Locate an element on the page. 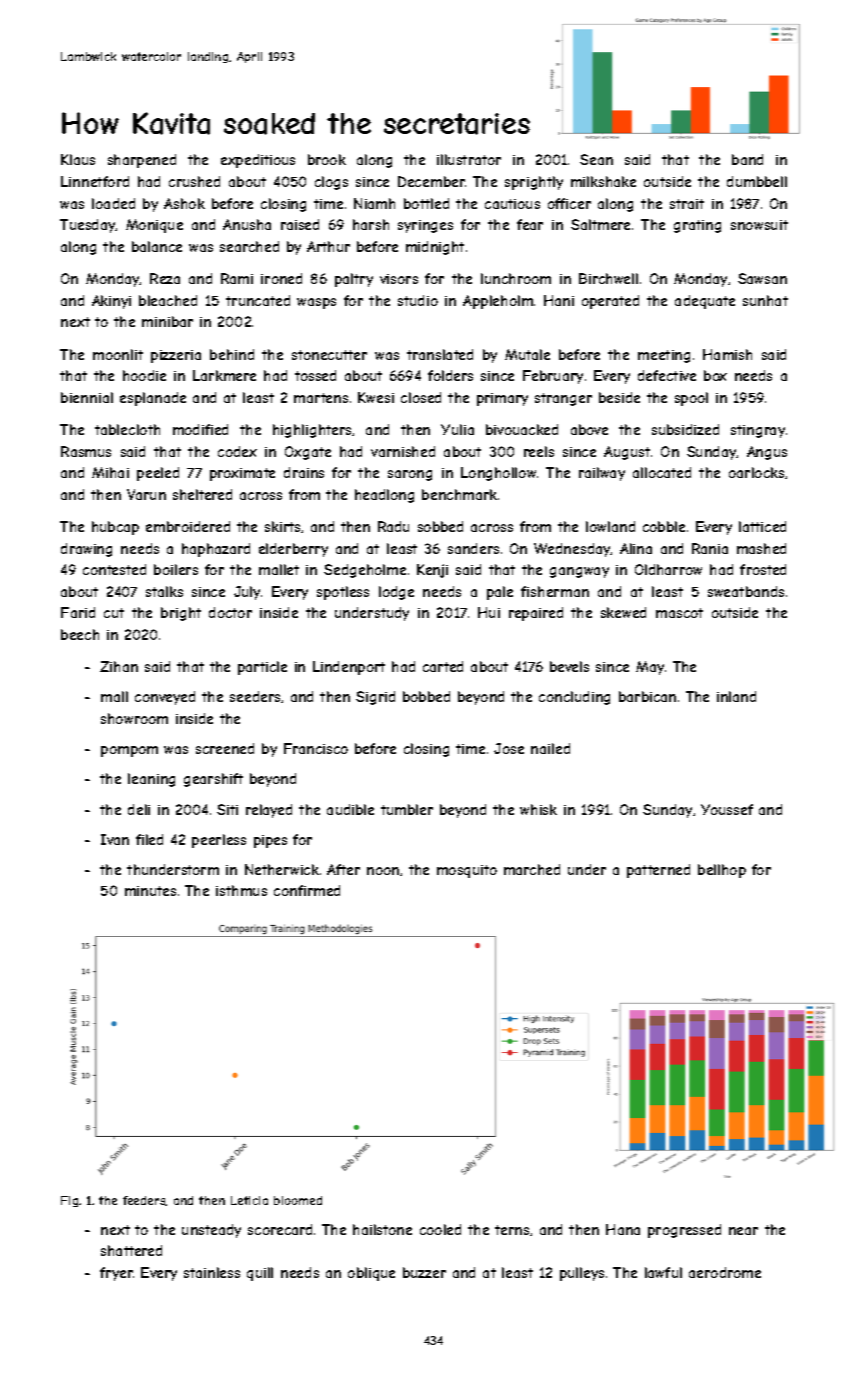 This document has width=849, height=1400. bloomed is located at coordinates (298, 1200).
